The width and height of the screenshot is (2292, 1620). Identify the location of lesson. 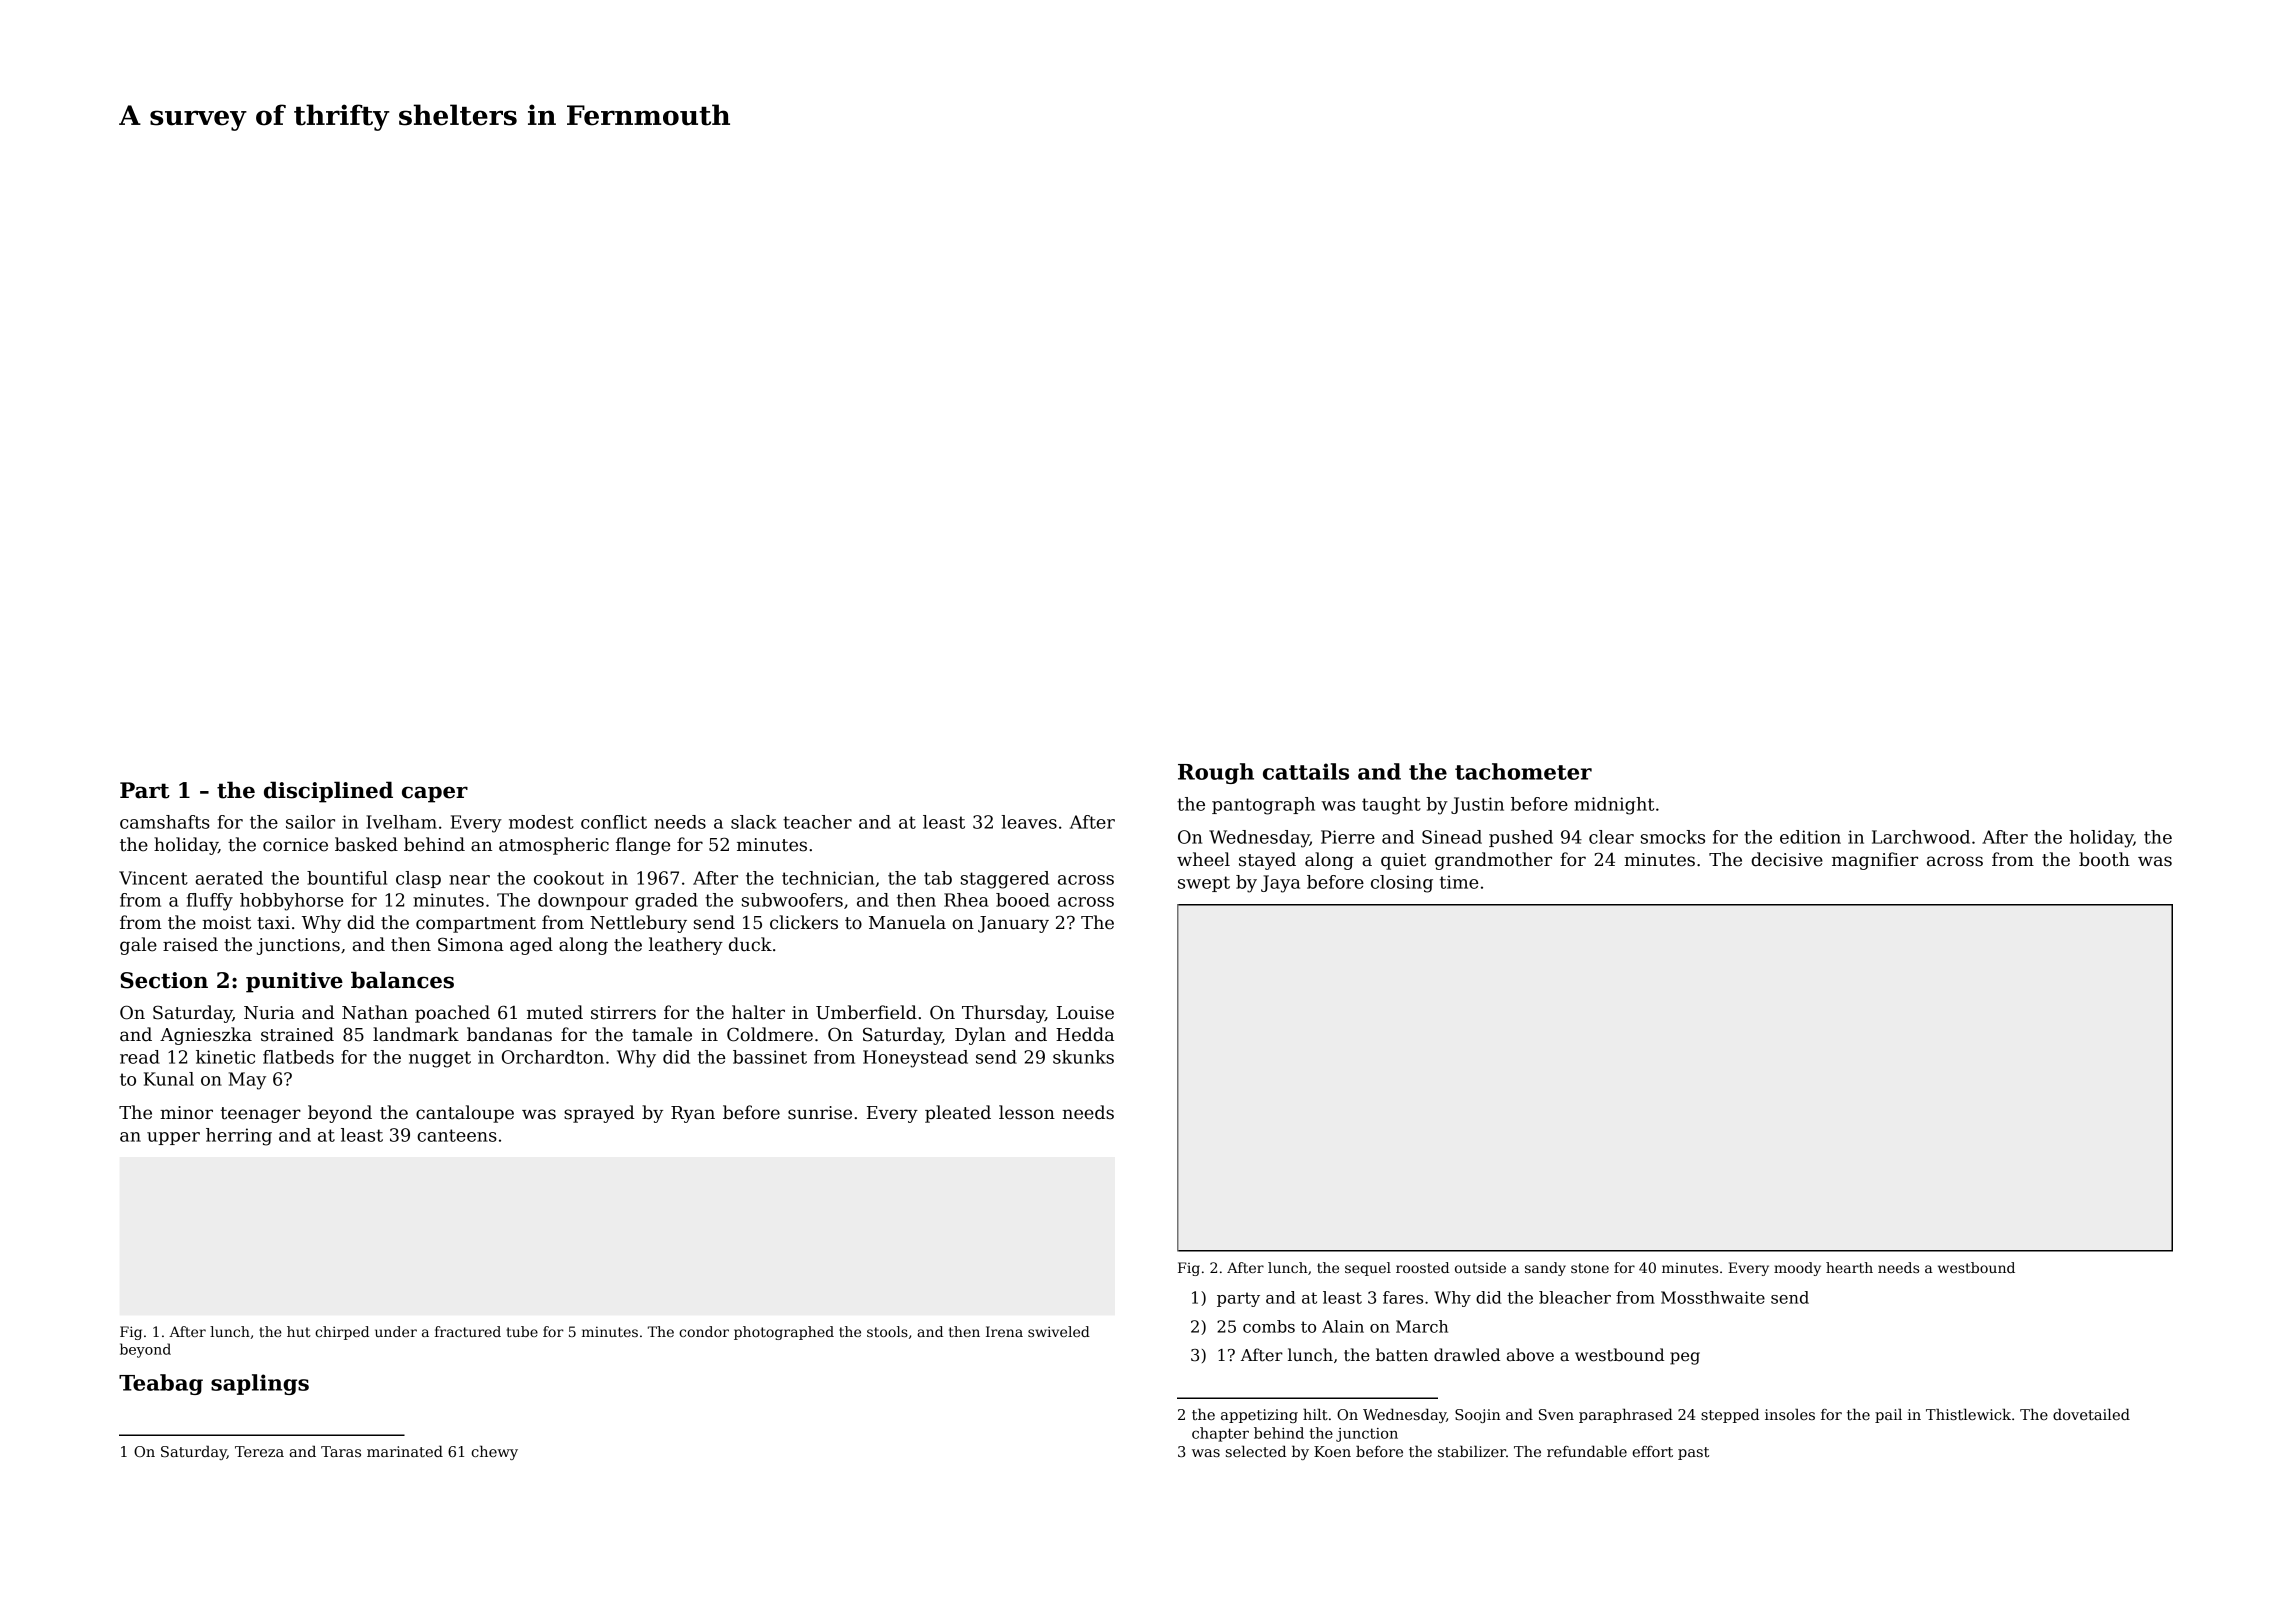
(1027, 1112).
